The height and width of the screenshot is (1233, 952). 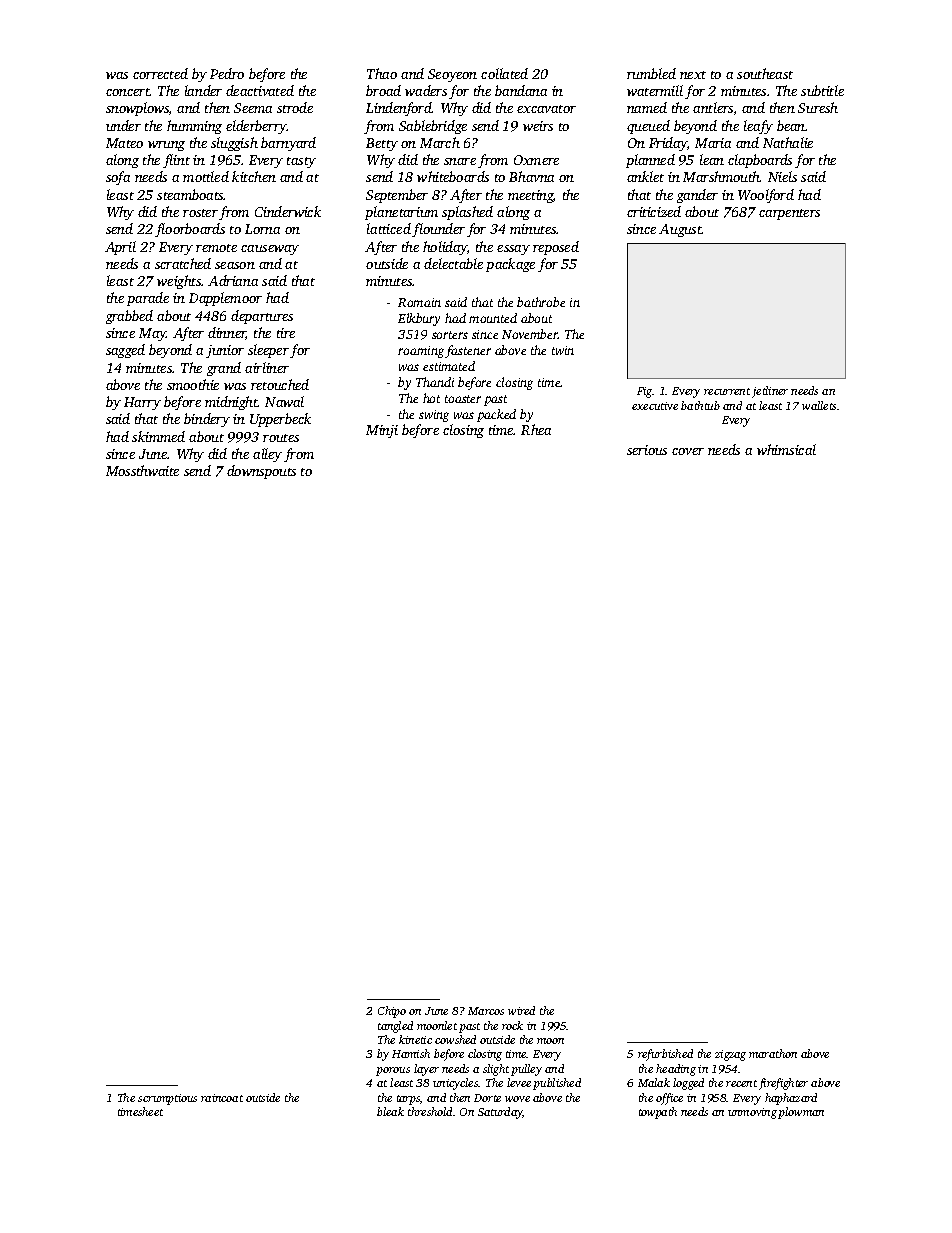 I want to click on Nathalie, so click(x=788, y=142).
